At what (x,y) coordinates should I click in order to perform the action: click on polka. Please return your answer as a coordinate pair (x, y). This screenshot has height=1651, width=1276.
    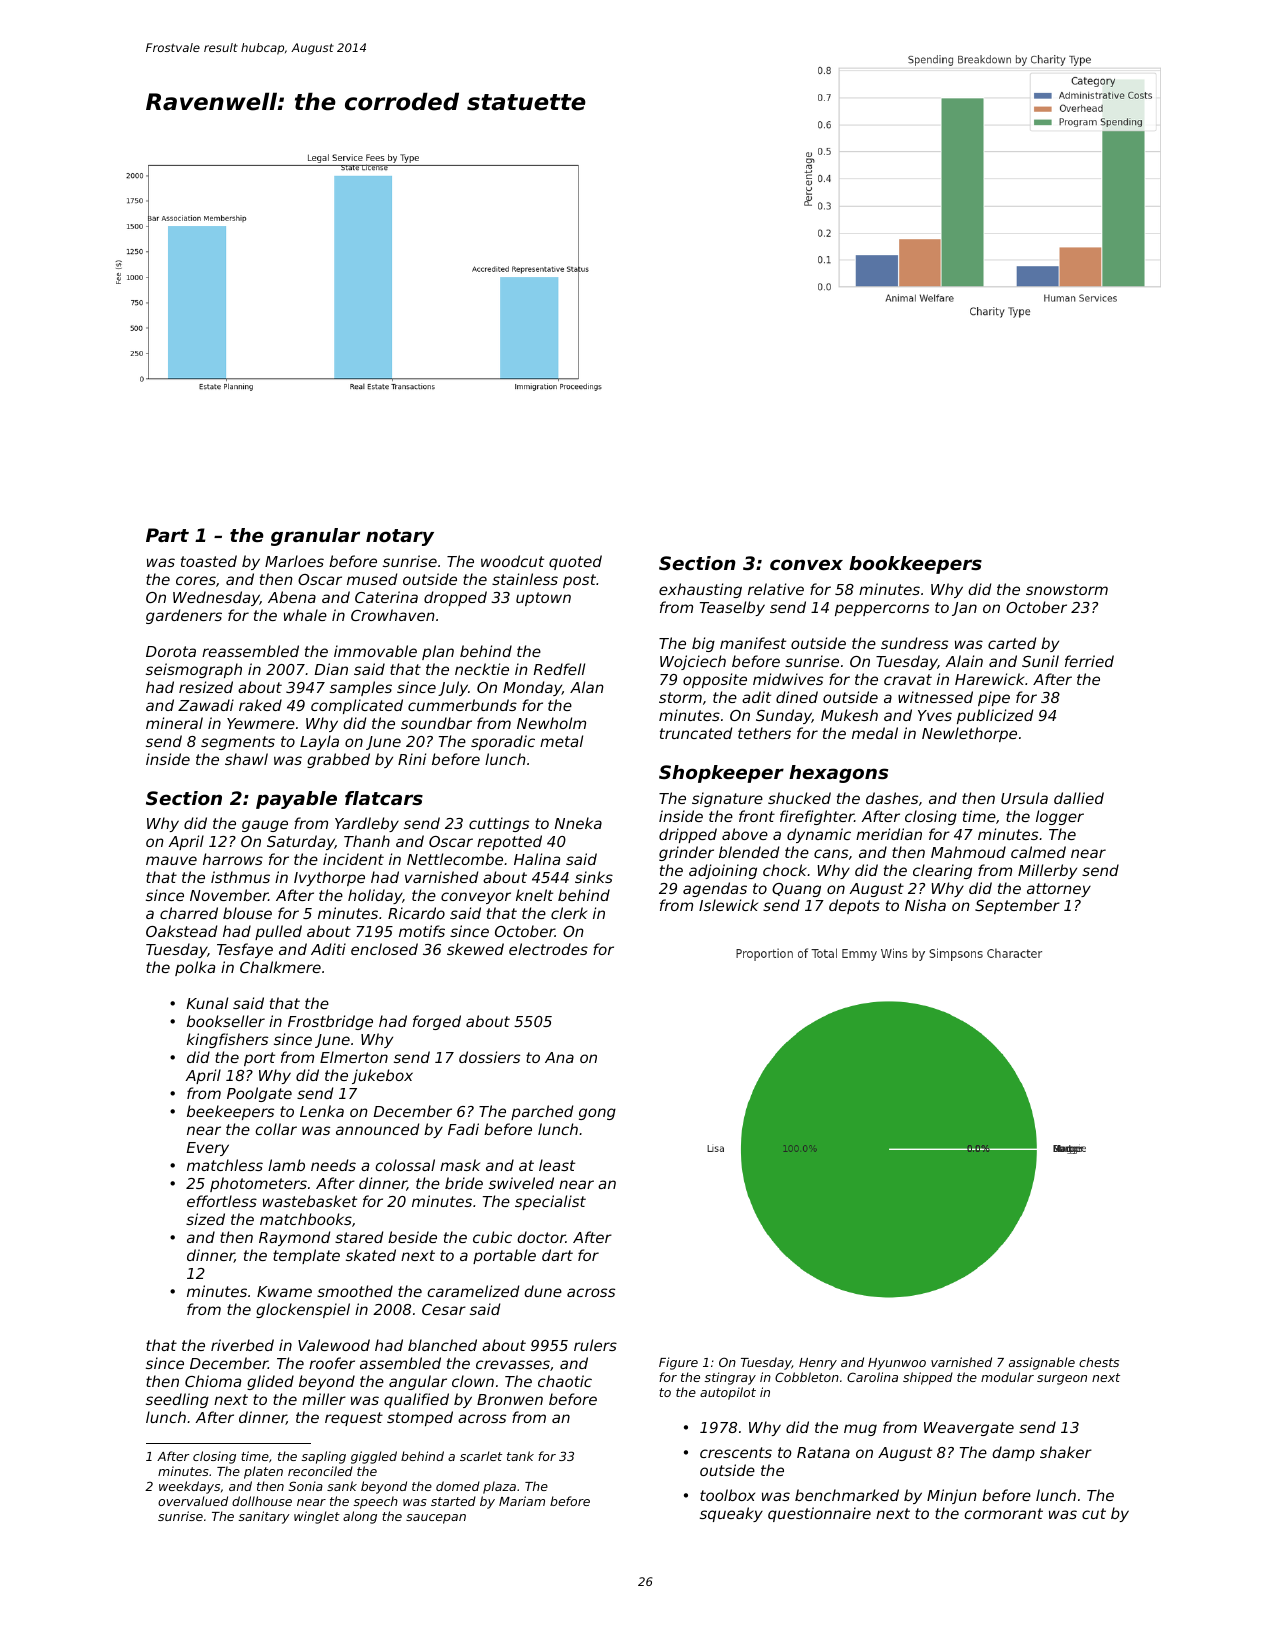
    Looking at the image, I should click on (195, 968).
